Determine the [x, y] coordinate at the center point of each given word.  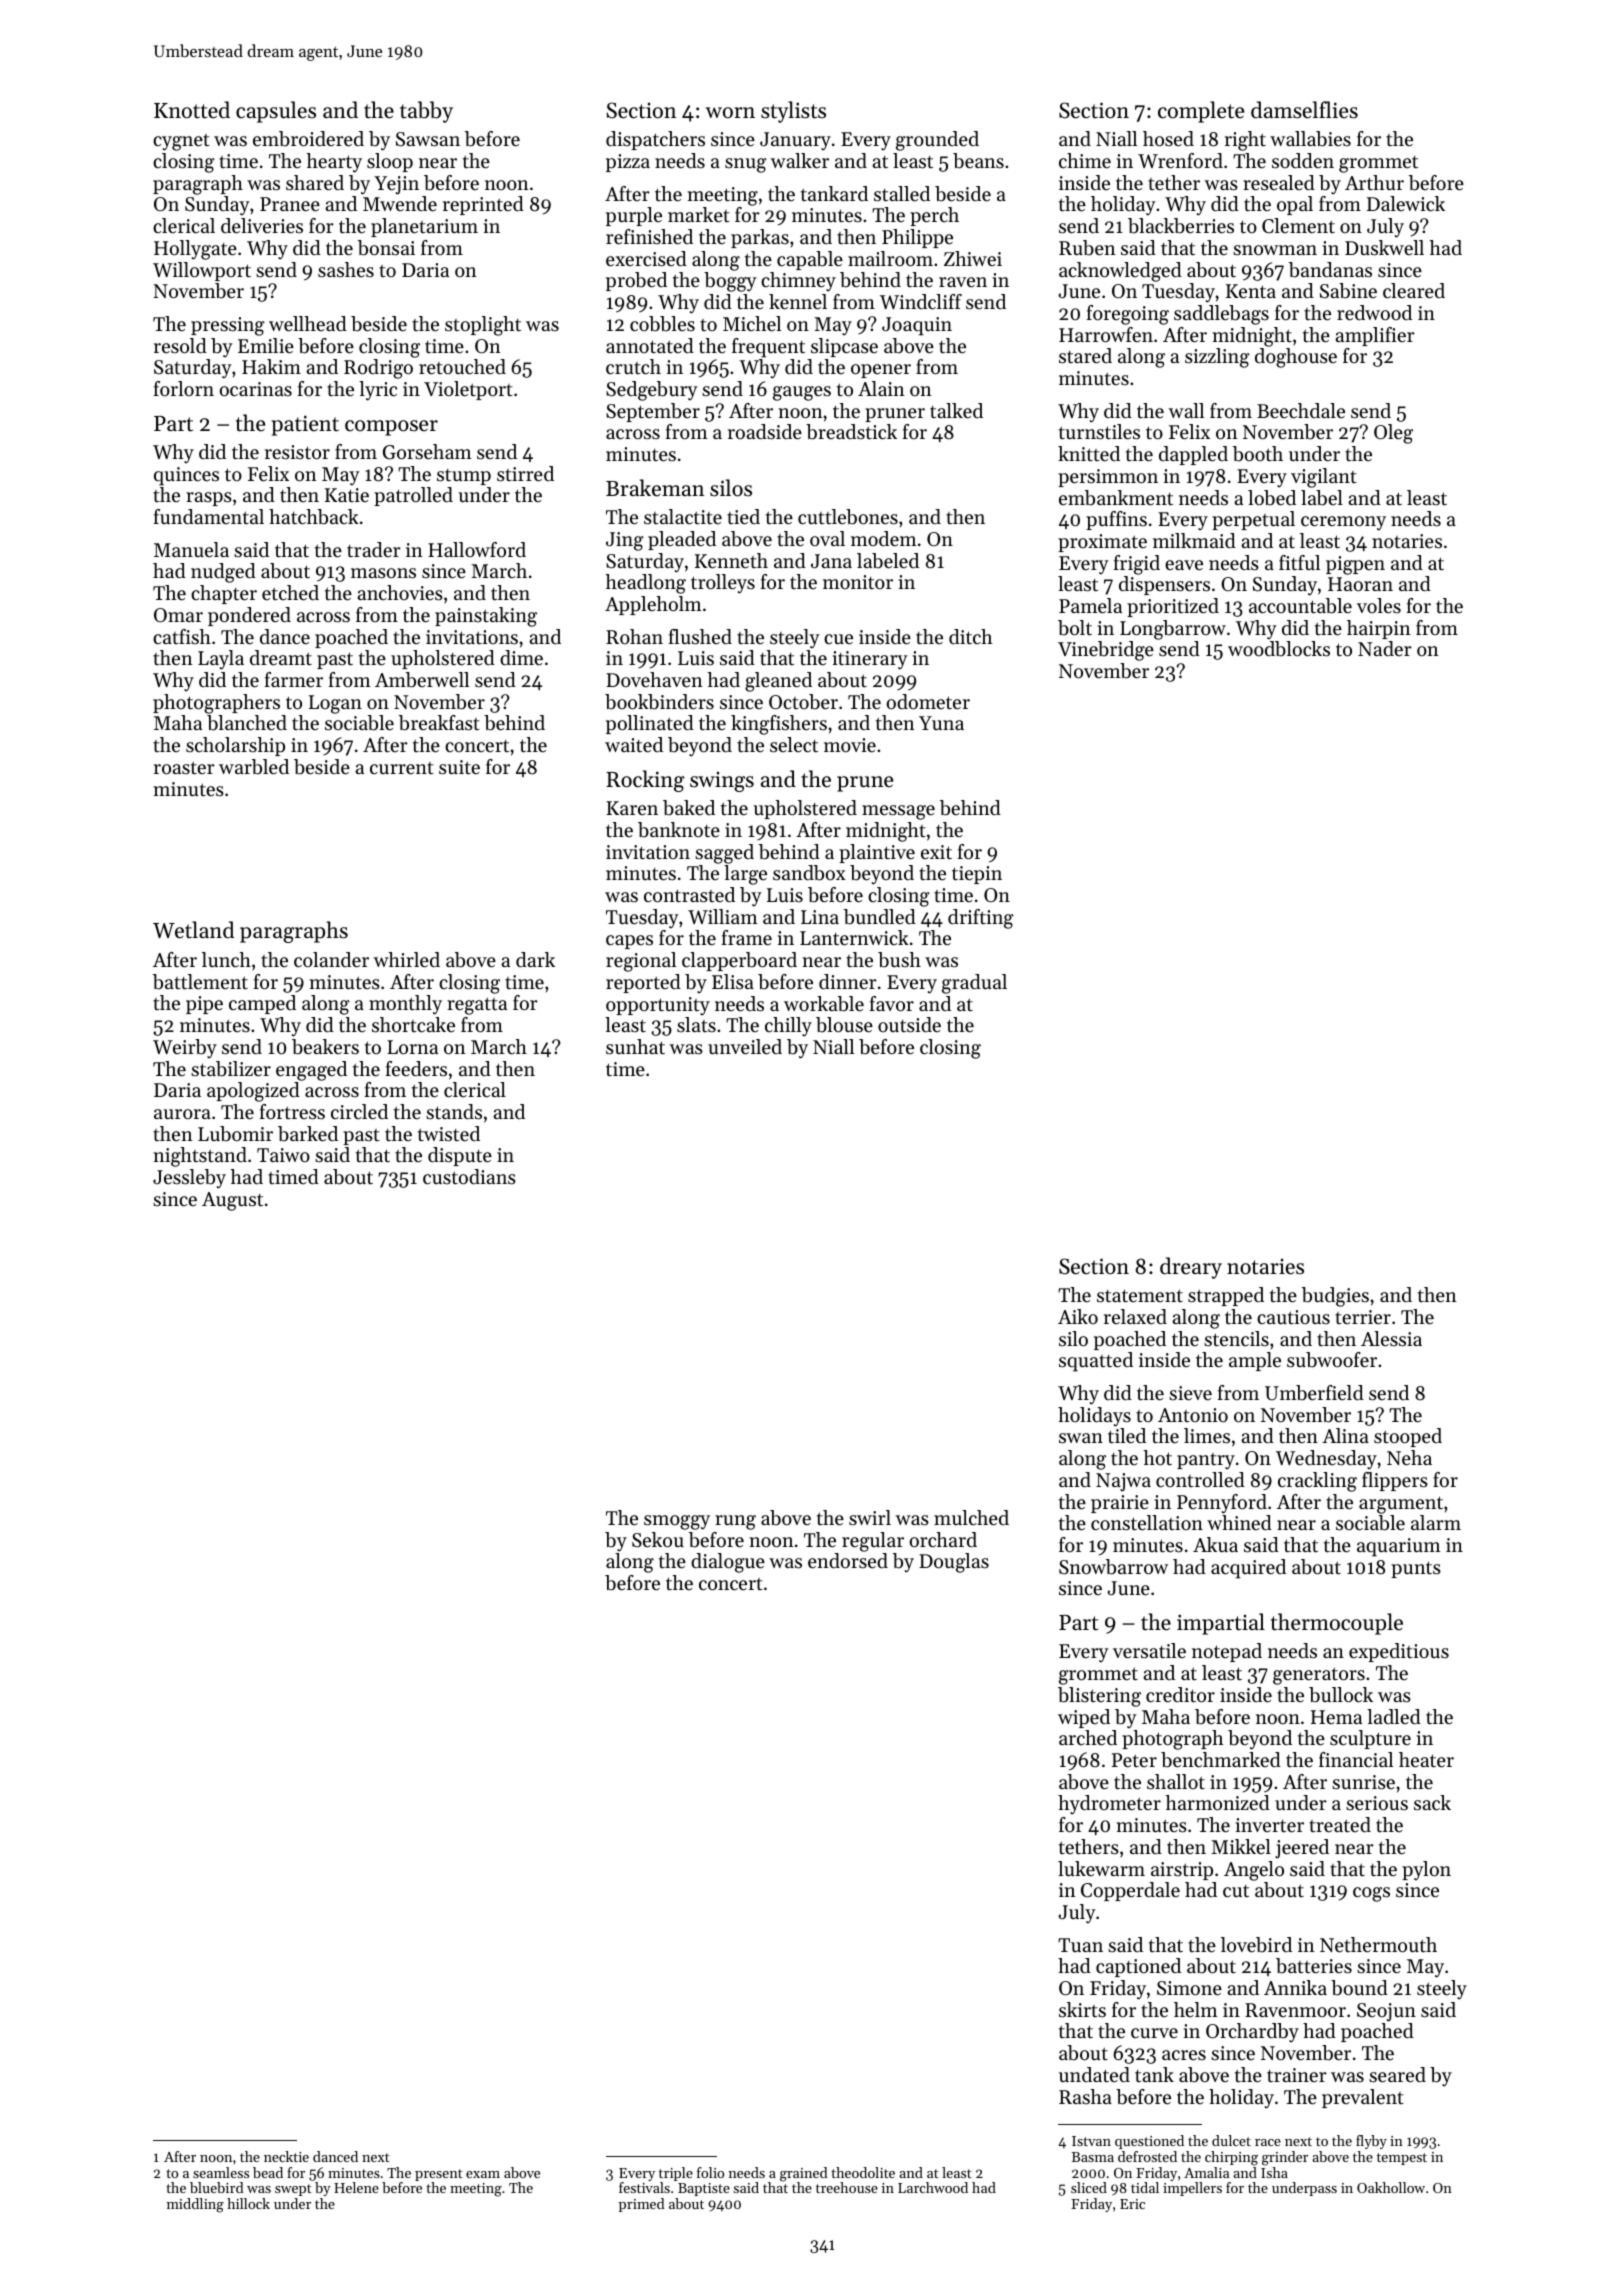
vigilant [1324, 478]
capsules [276, 112]
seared [1397, 2075]
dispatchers [655, 140]
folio [710, 2172]
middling [195, 2205]
